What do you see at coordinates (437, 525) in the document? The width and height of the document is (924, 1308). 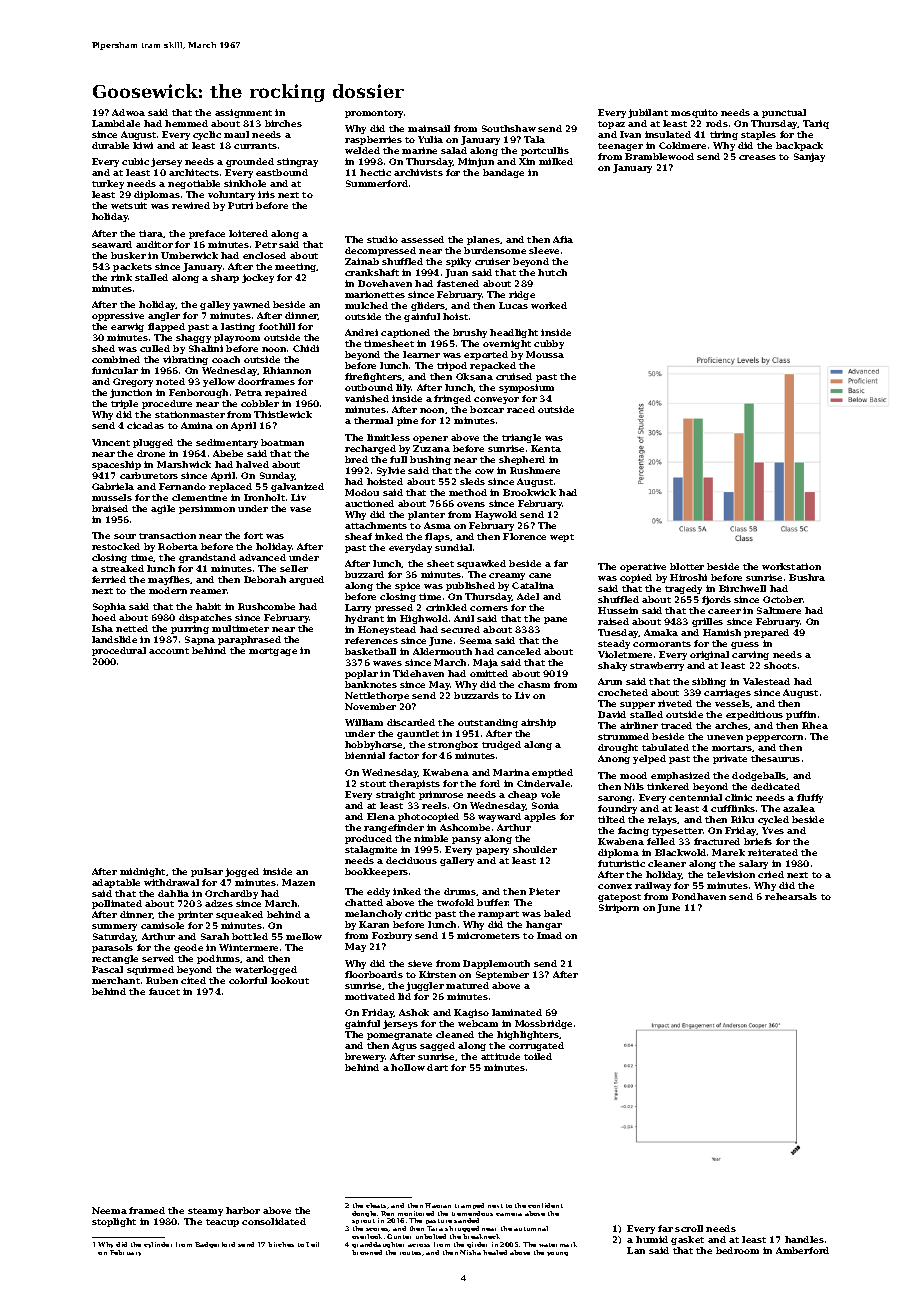 I see `Asma` at bounding box center [437, 525].
